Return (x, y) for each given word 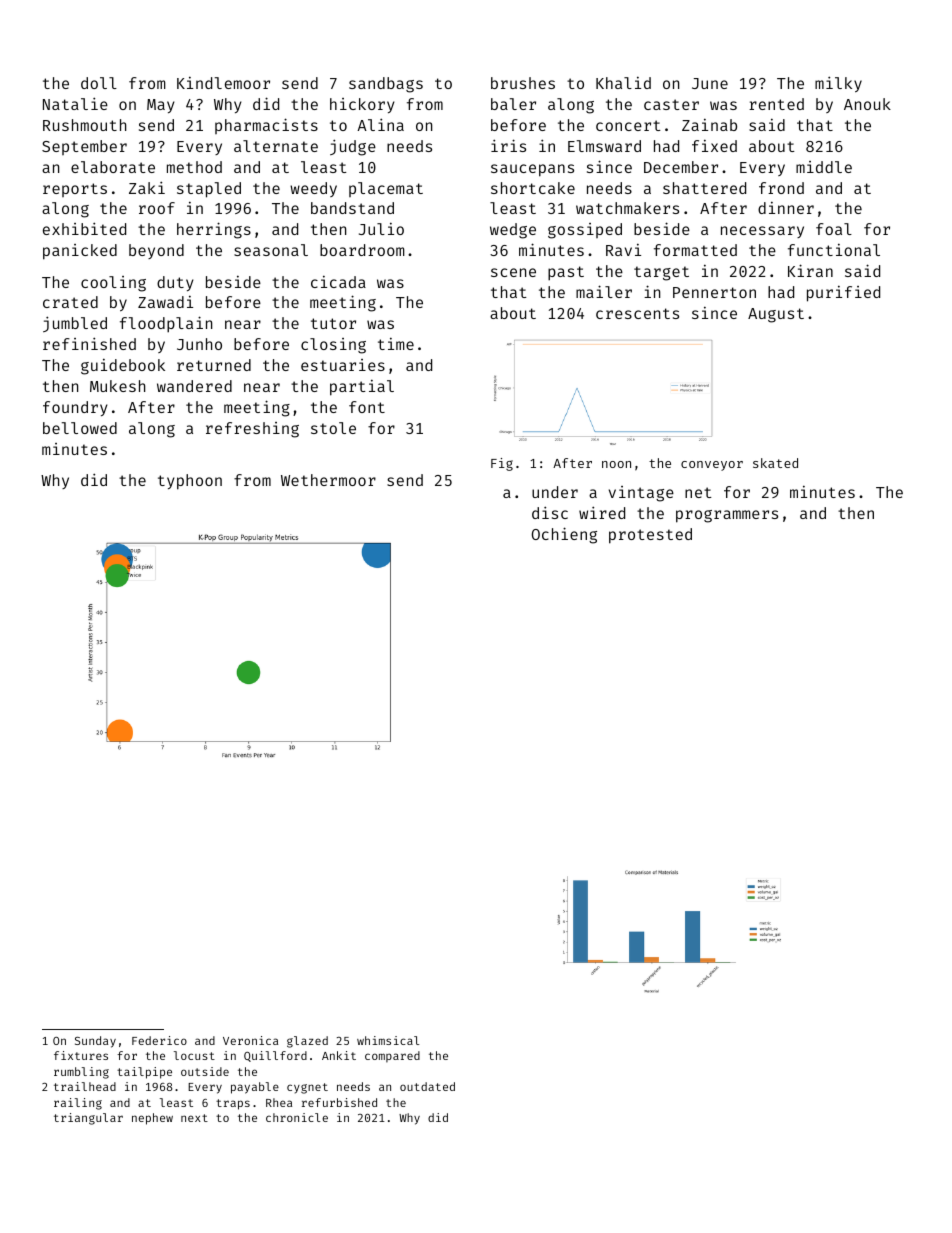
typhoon (190, 482)
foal (834, 229)
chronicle (297, 1117)
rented (776, 104)
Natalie (75, 103)
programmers (727, 516)
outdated (427, 1086)
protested (650, 536)
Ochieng (564, 535)
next (194, 1118)
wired (602, 512)
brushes (523, 83)
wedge (513, 231)
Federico (159, 1040)
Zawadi (165, 302)
